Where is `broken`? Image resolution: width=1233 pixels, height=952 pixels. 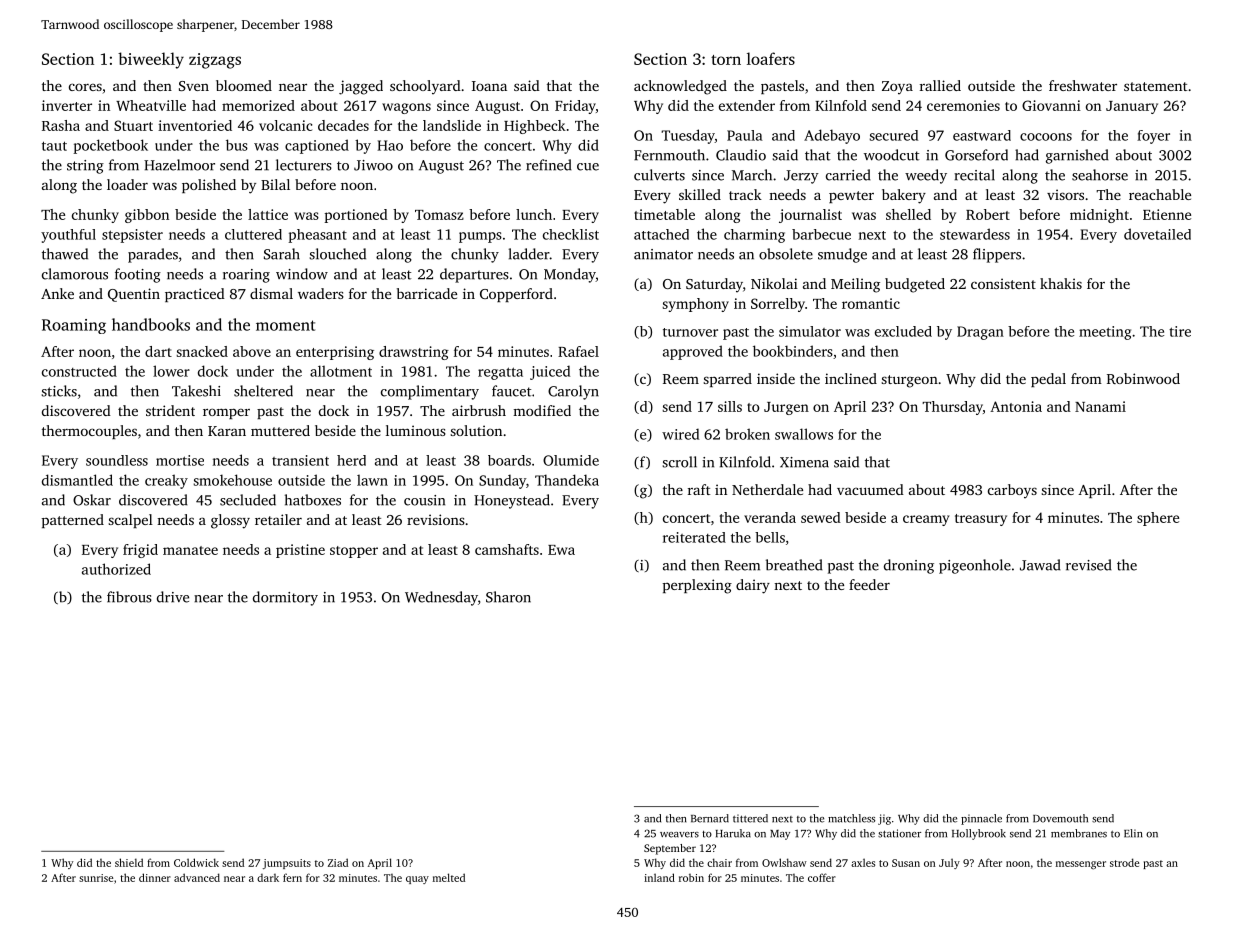
broken is located at coordinates (747, 434).
